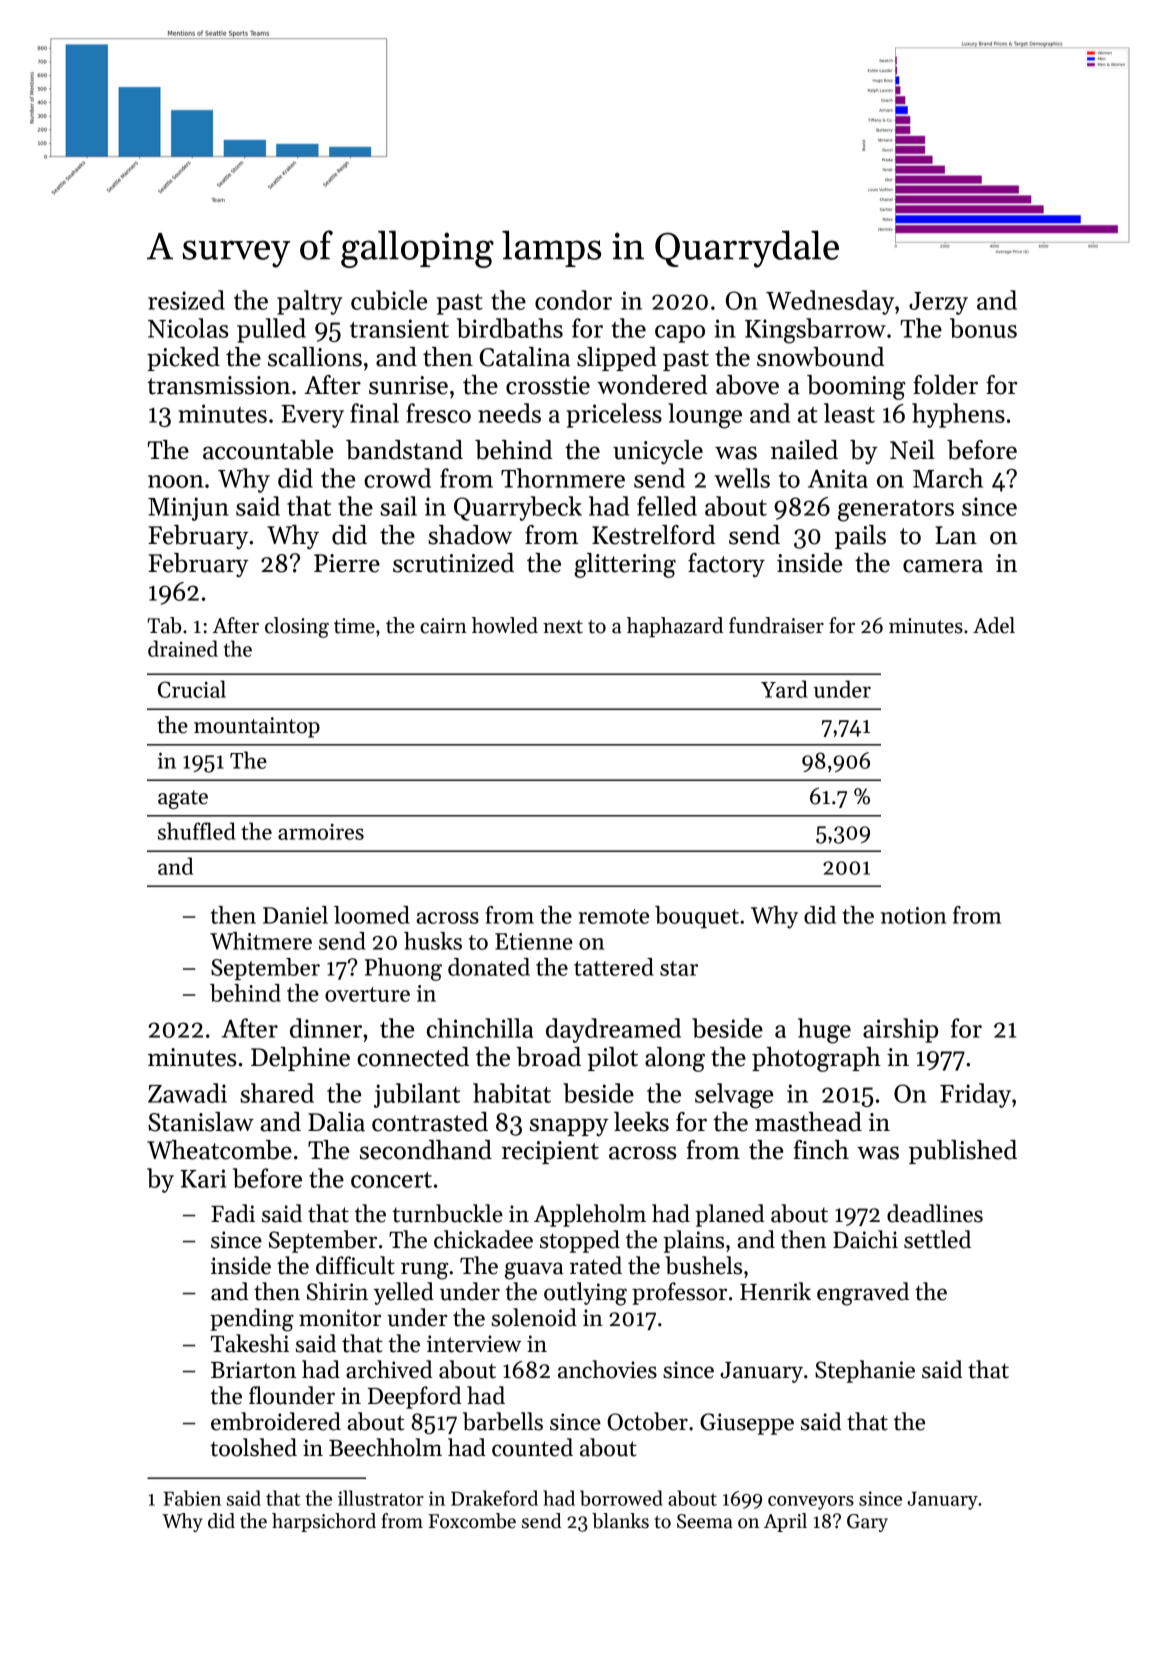 This image has width=1165, height=1654. I want to click on wondered, so click(652, 385).
